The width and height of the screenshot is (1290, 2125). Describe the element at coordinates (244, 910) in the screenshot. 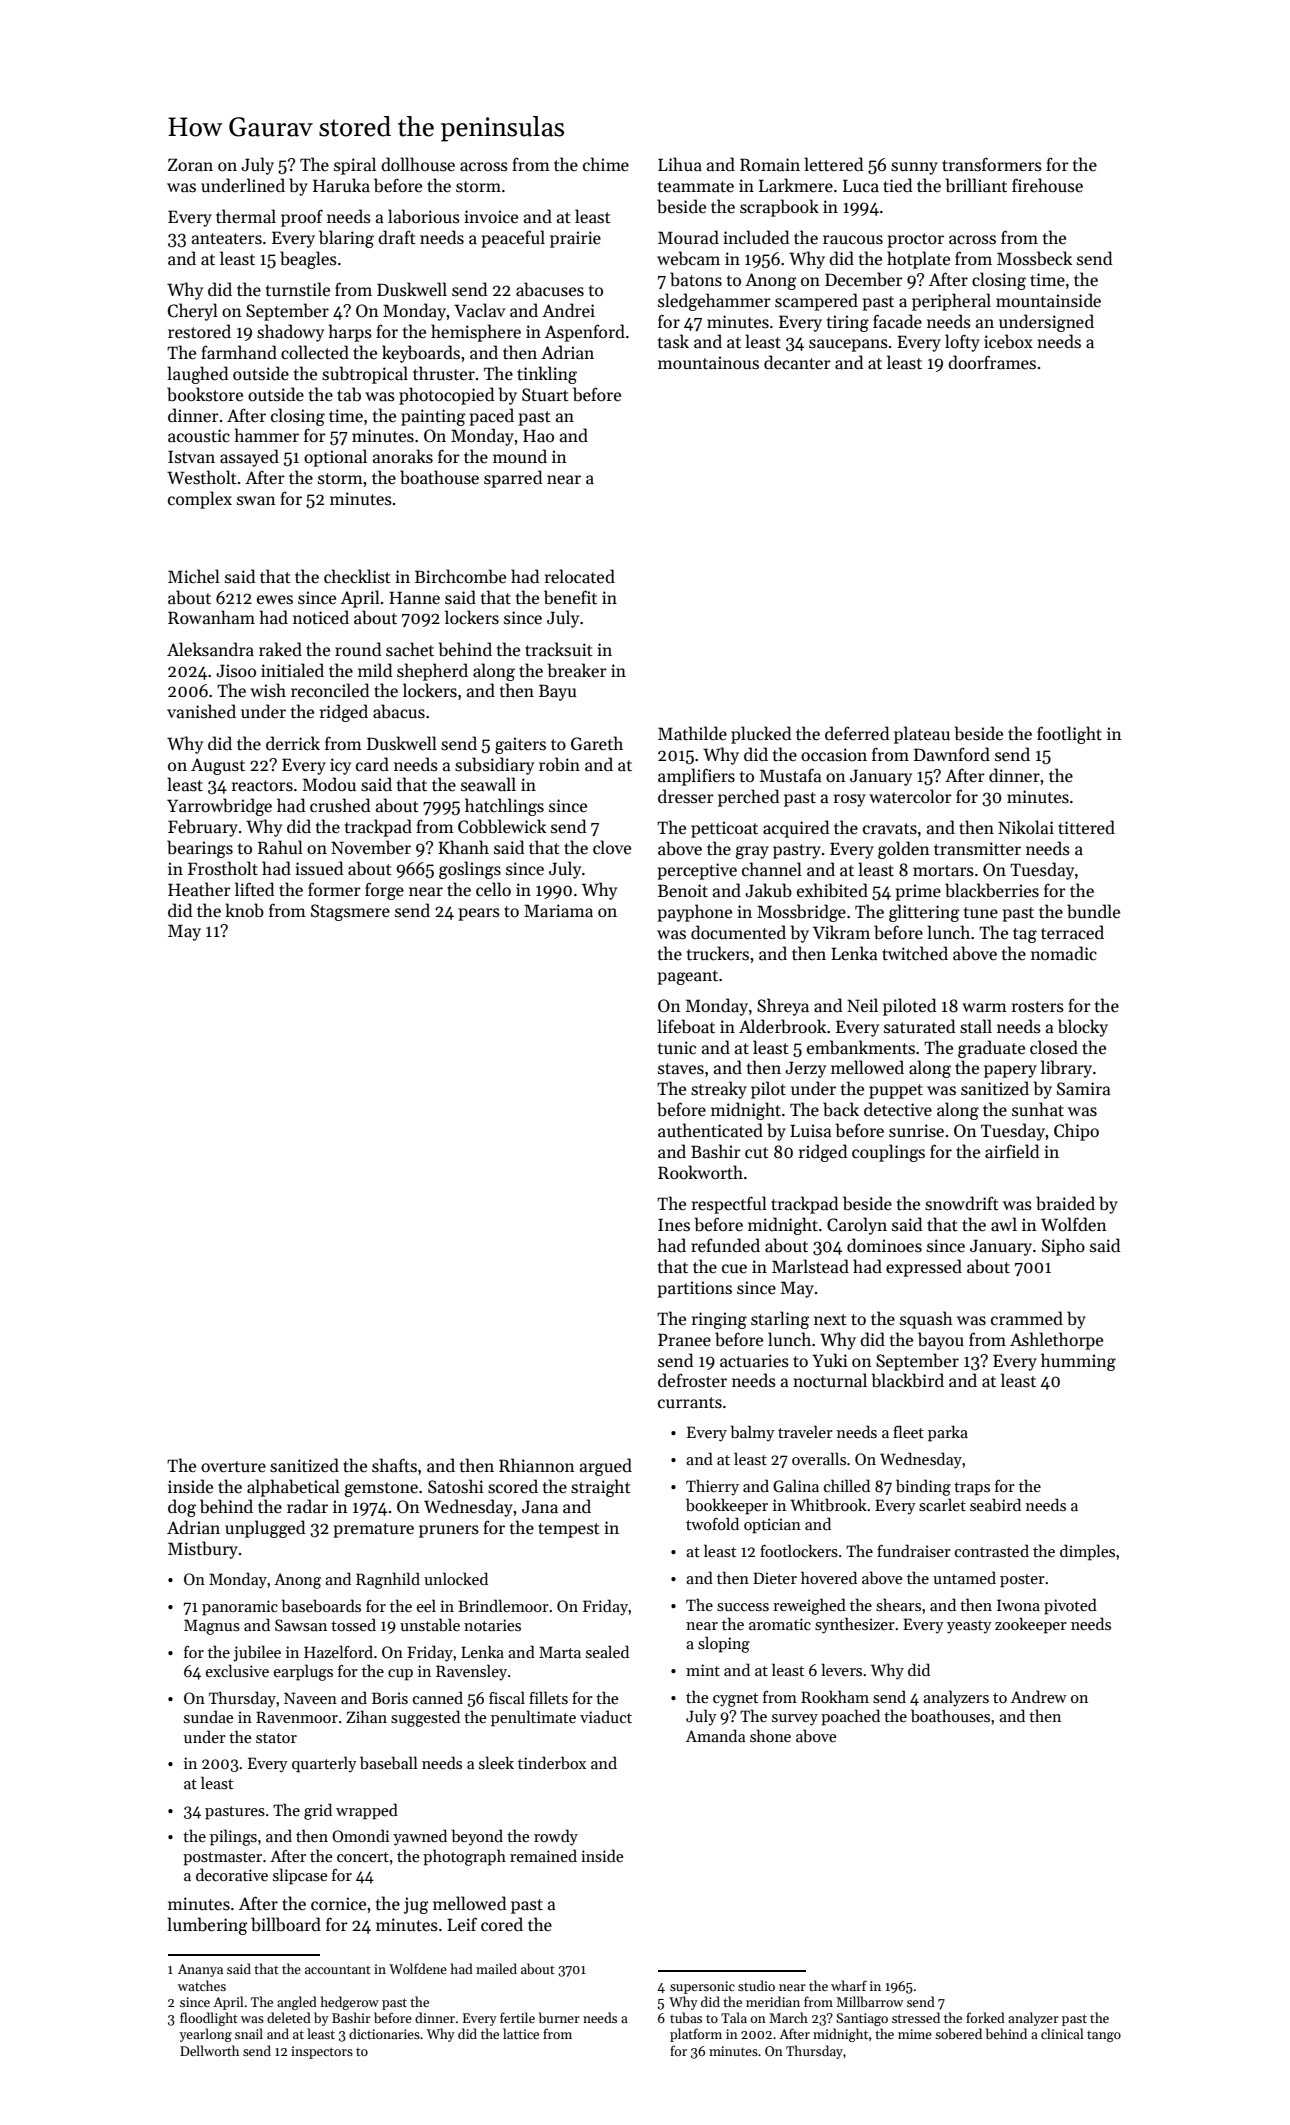

I see `knob` at that location.
